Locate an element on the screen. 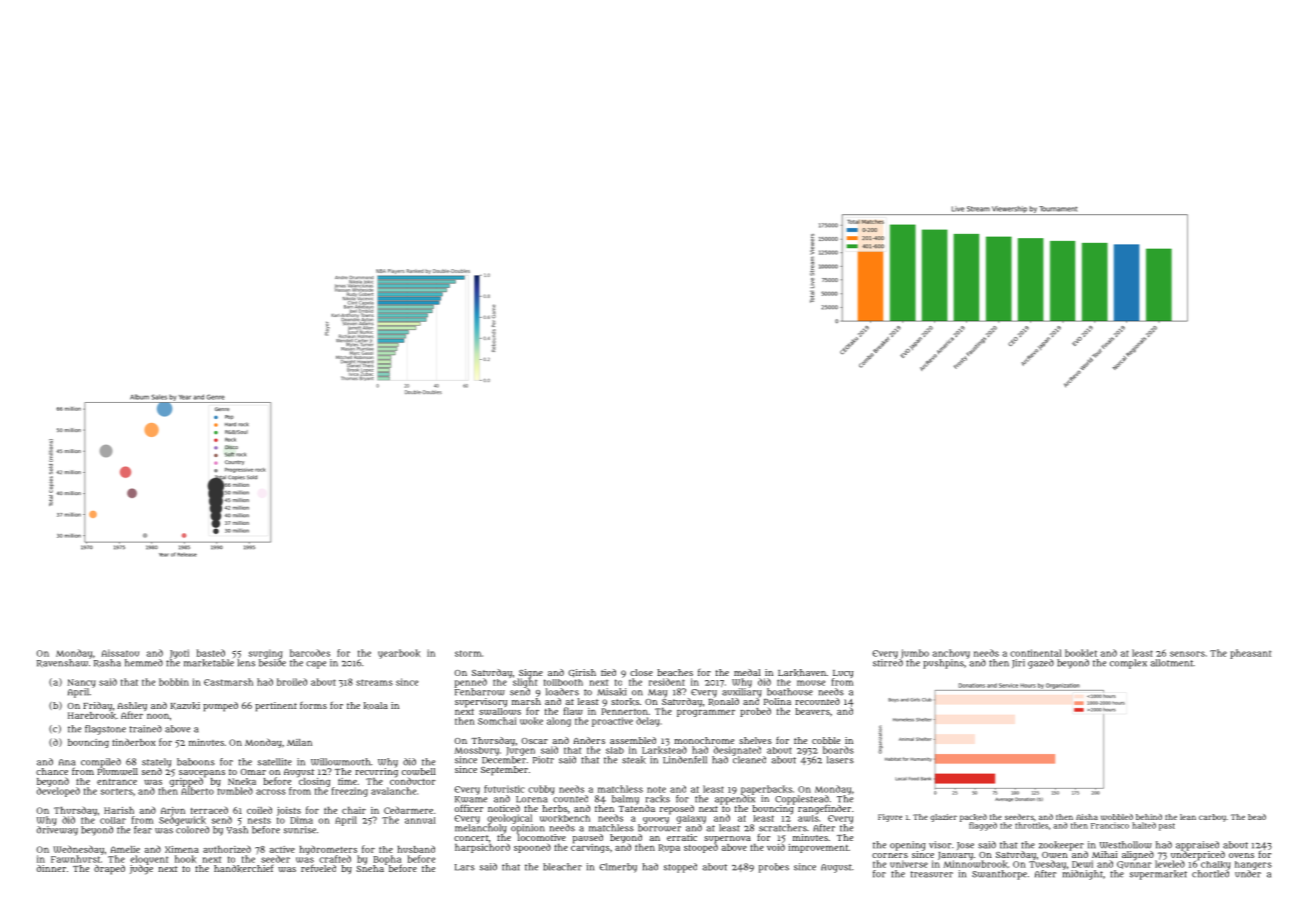 This screenshot has width=1308, height=924. tinderbox is located at coordinates (134, 742).
